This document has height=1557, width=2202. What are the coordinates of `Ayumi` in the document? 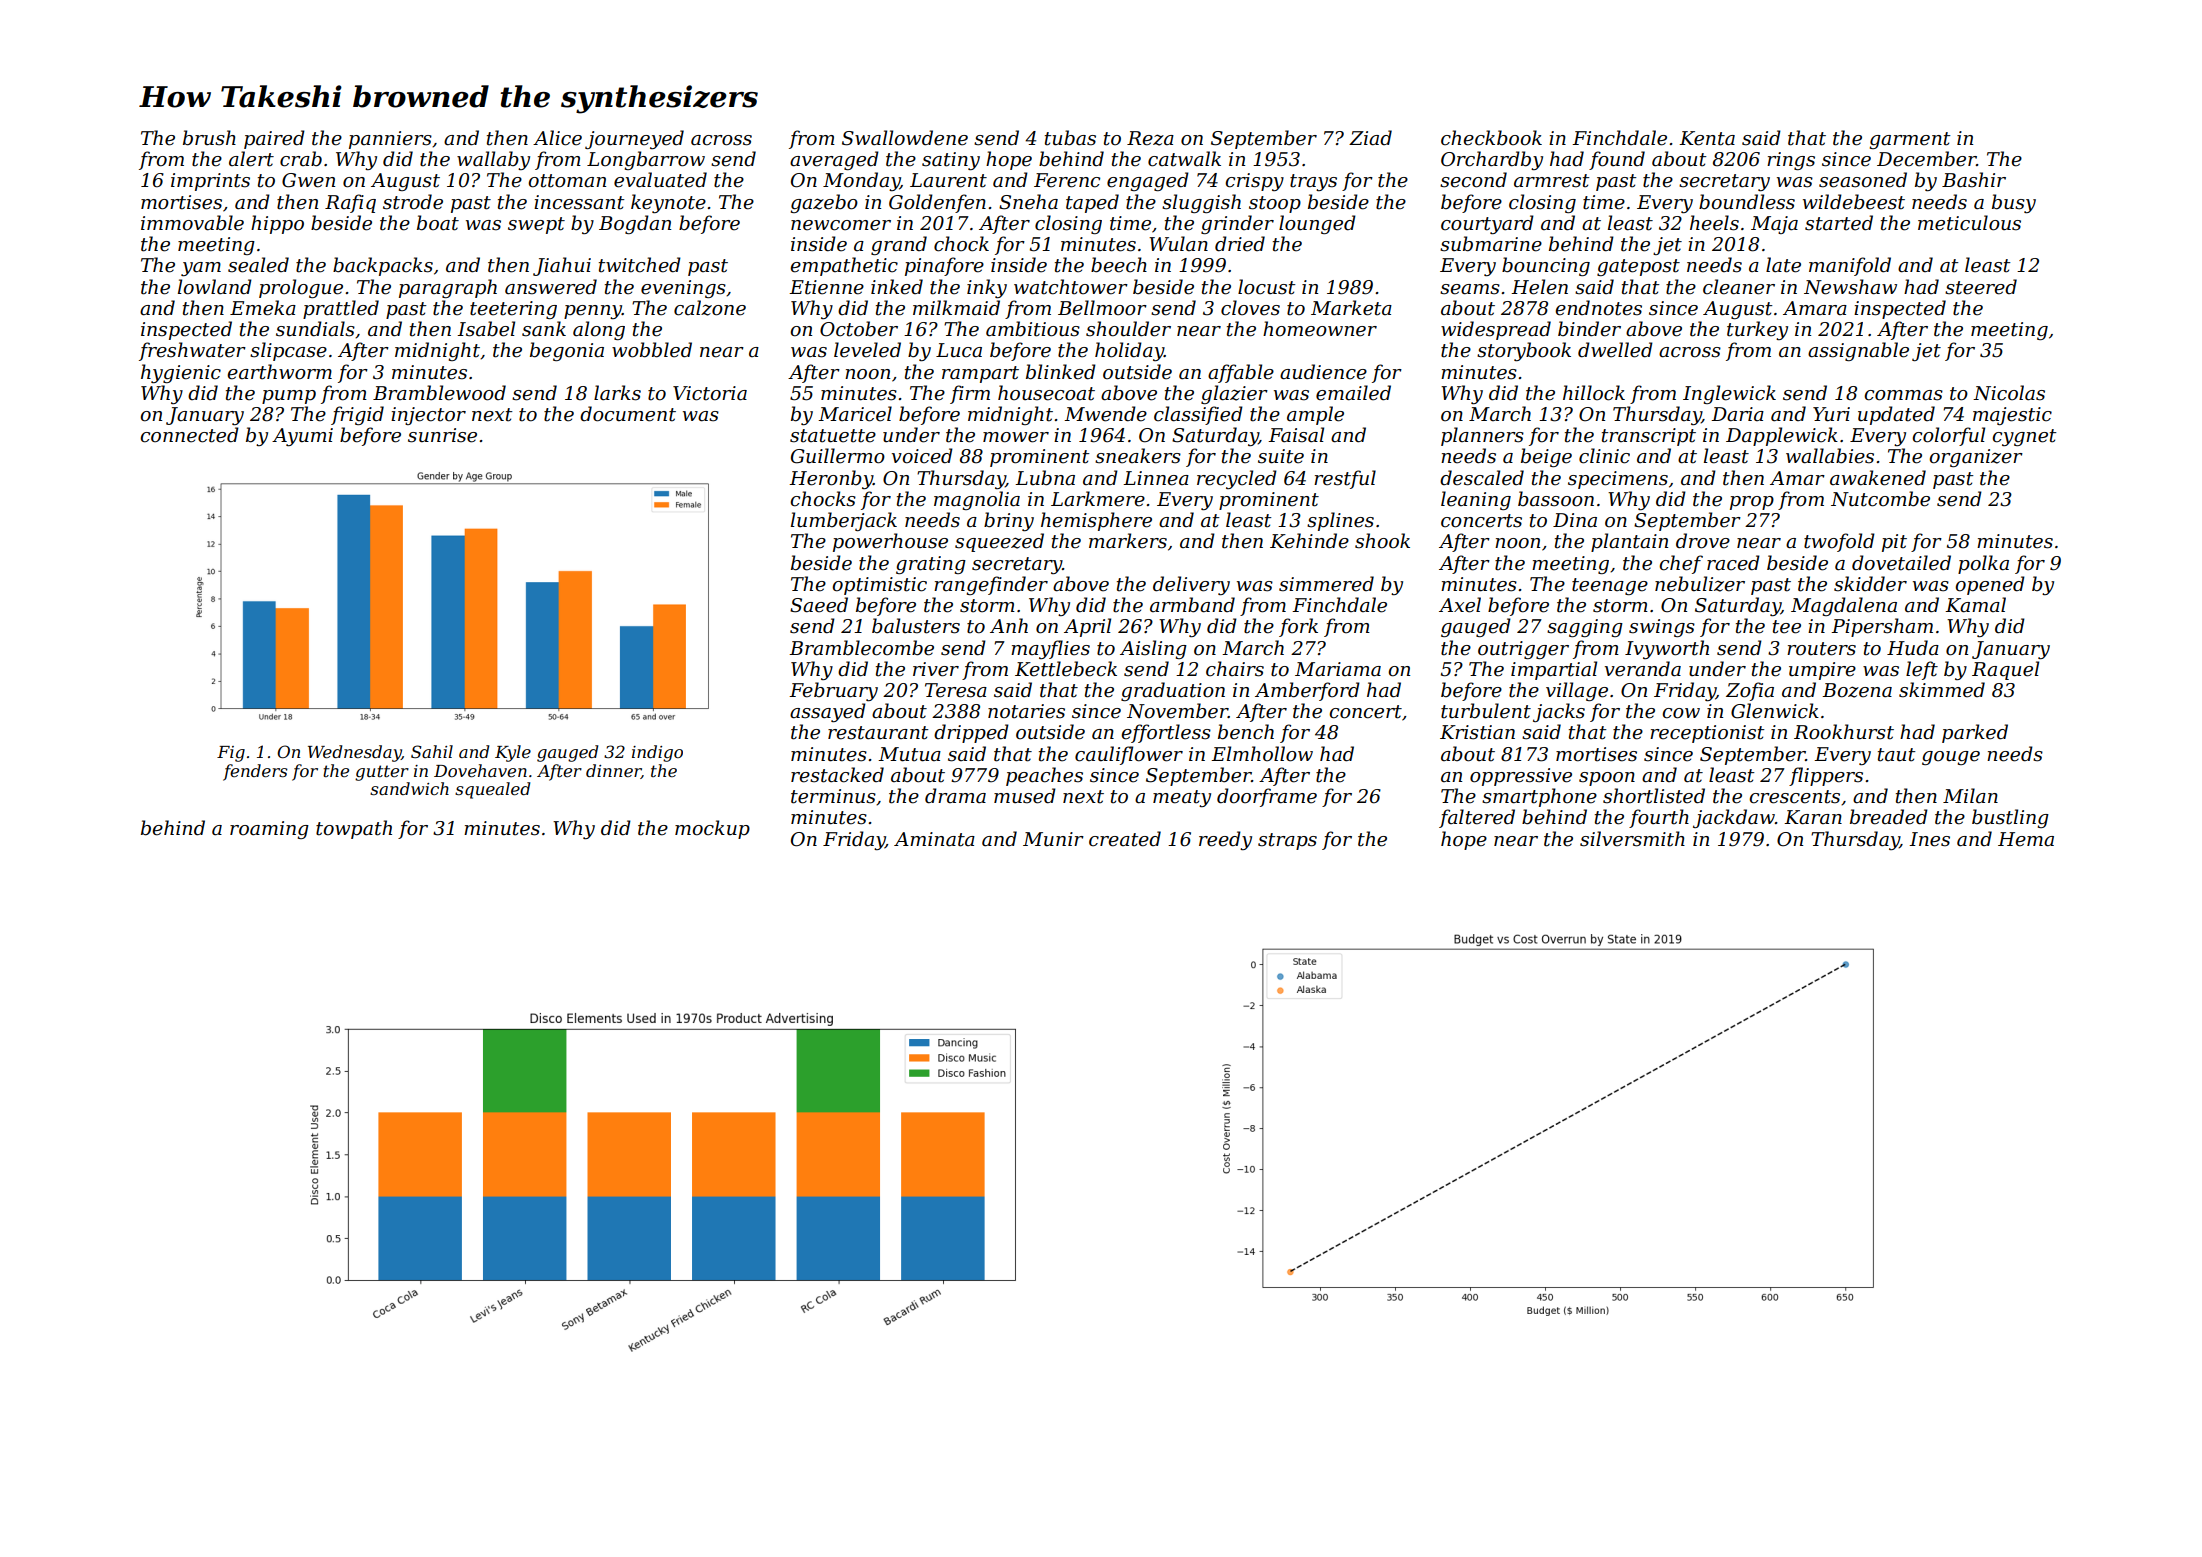 It's located at (302, 437).
